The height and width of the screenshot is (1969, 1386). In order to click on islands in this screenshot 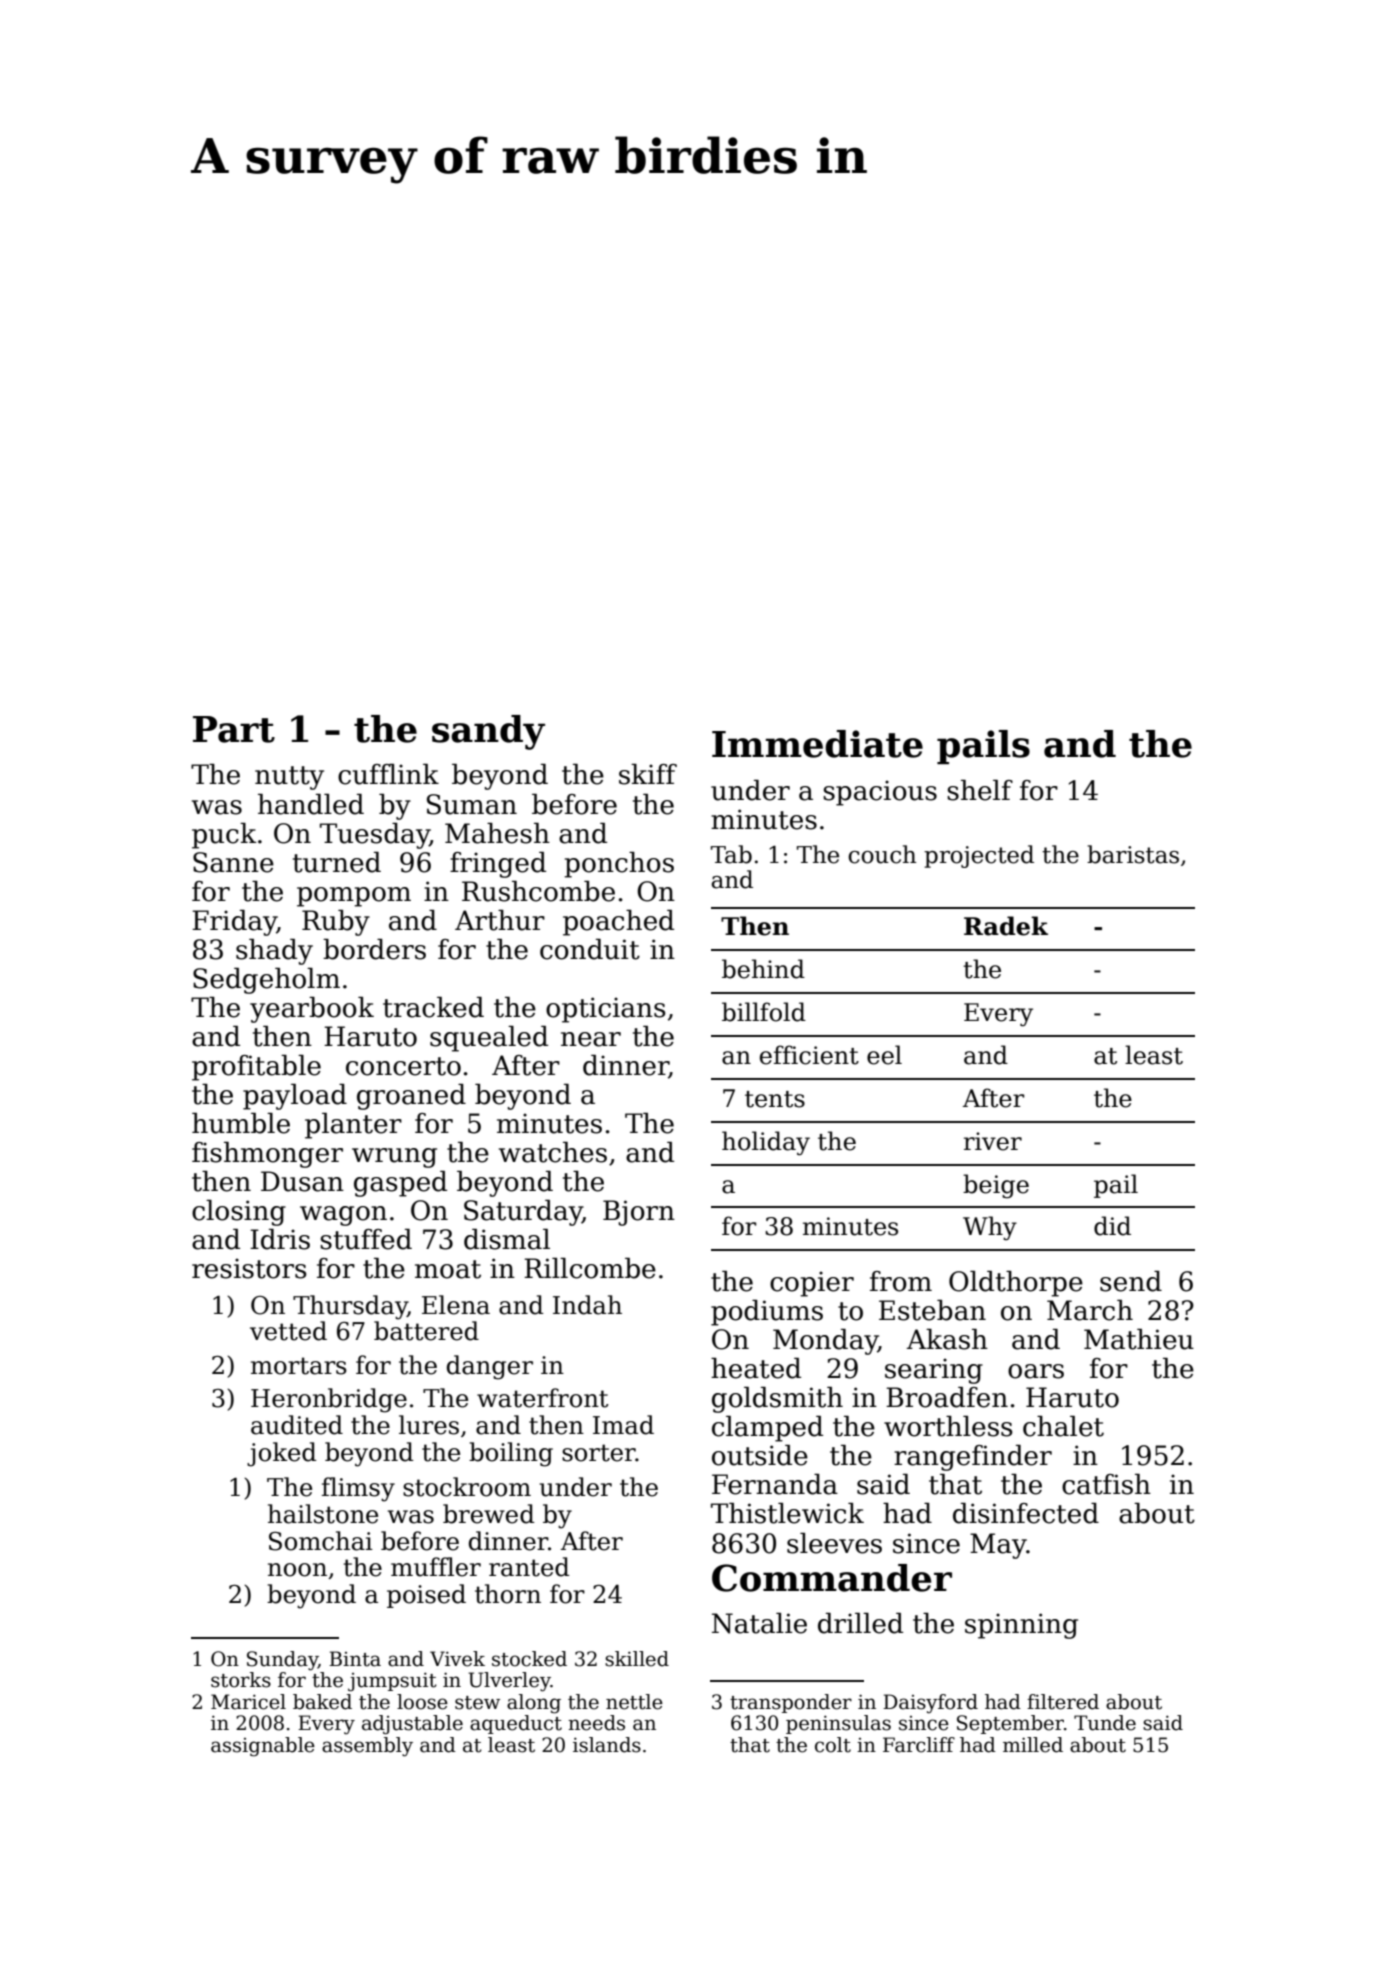, I will do `click(607, 1745)`.
